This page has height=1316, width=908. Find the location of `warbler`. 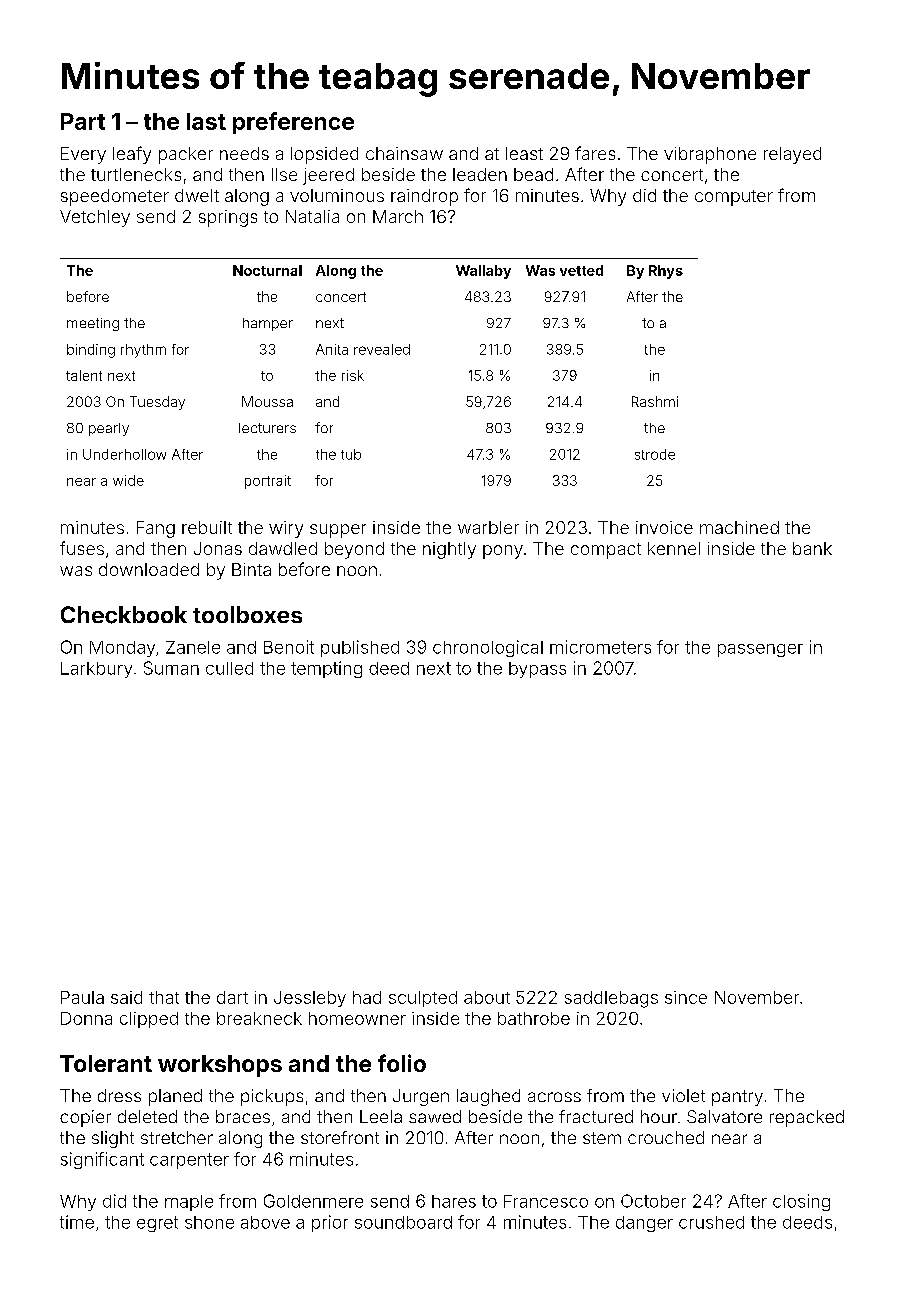

warbler is located at coordinates (488, 527).
